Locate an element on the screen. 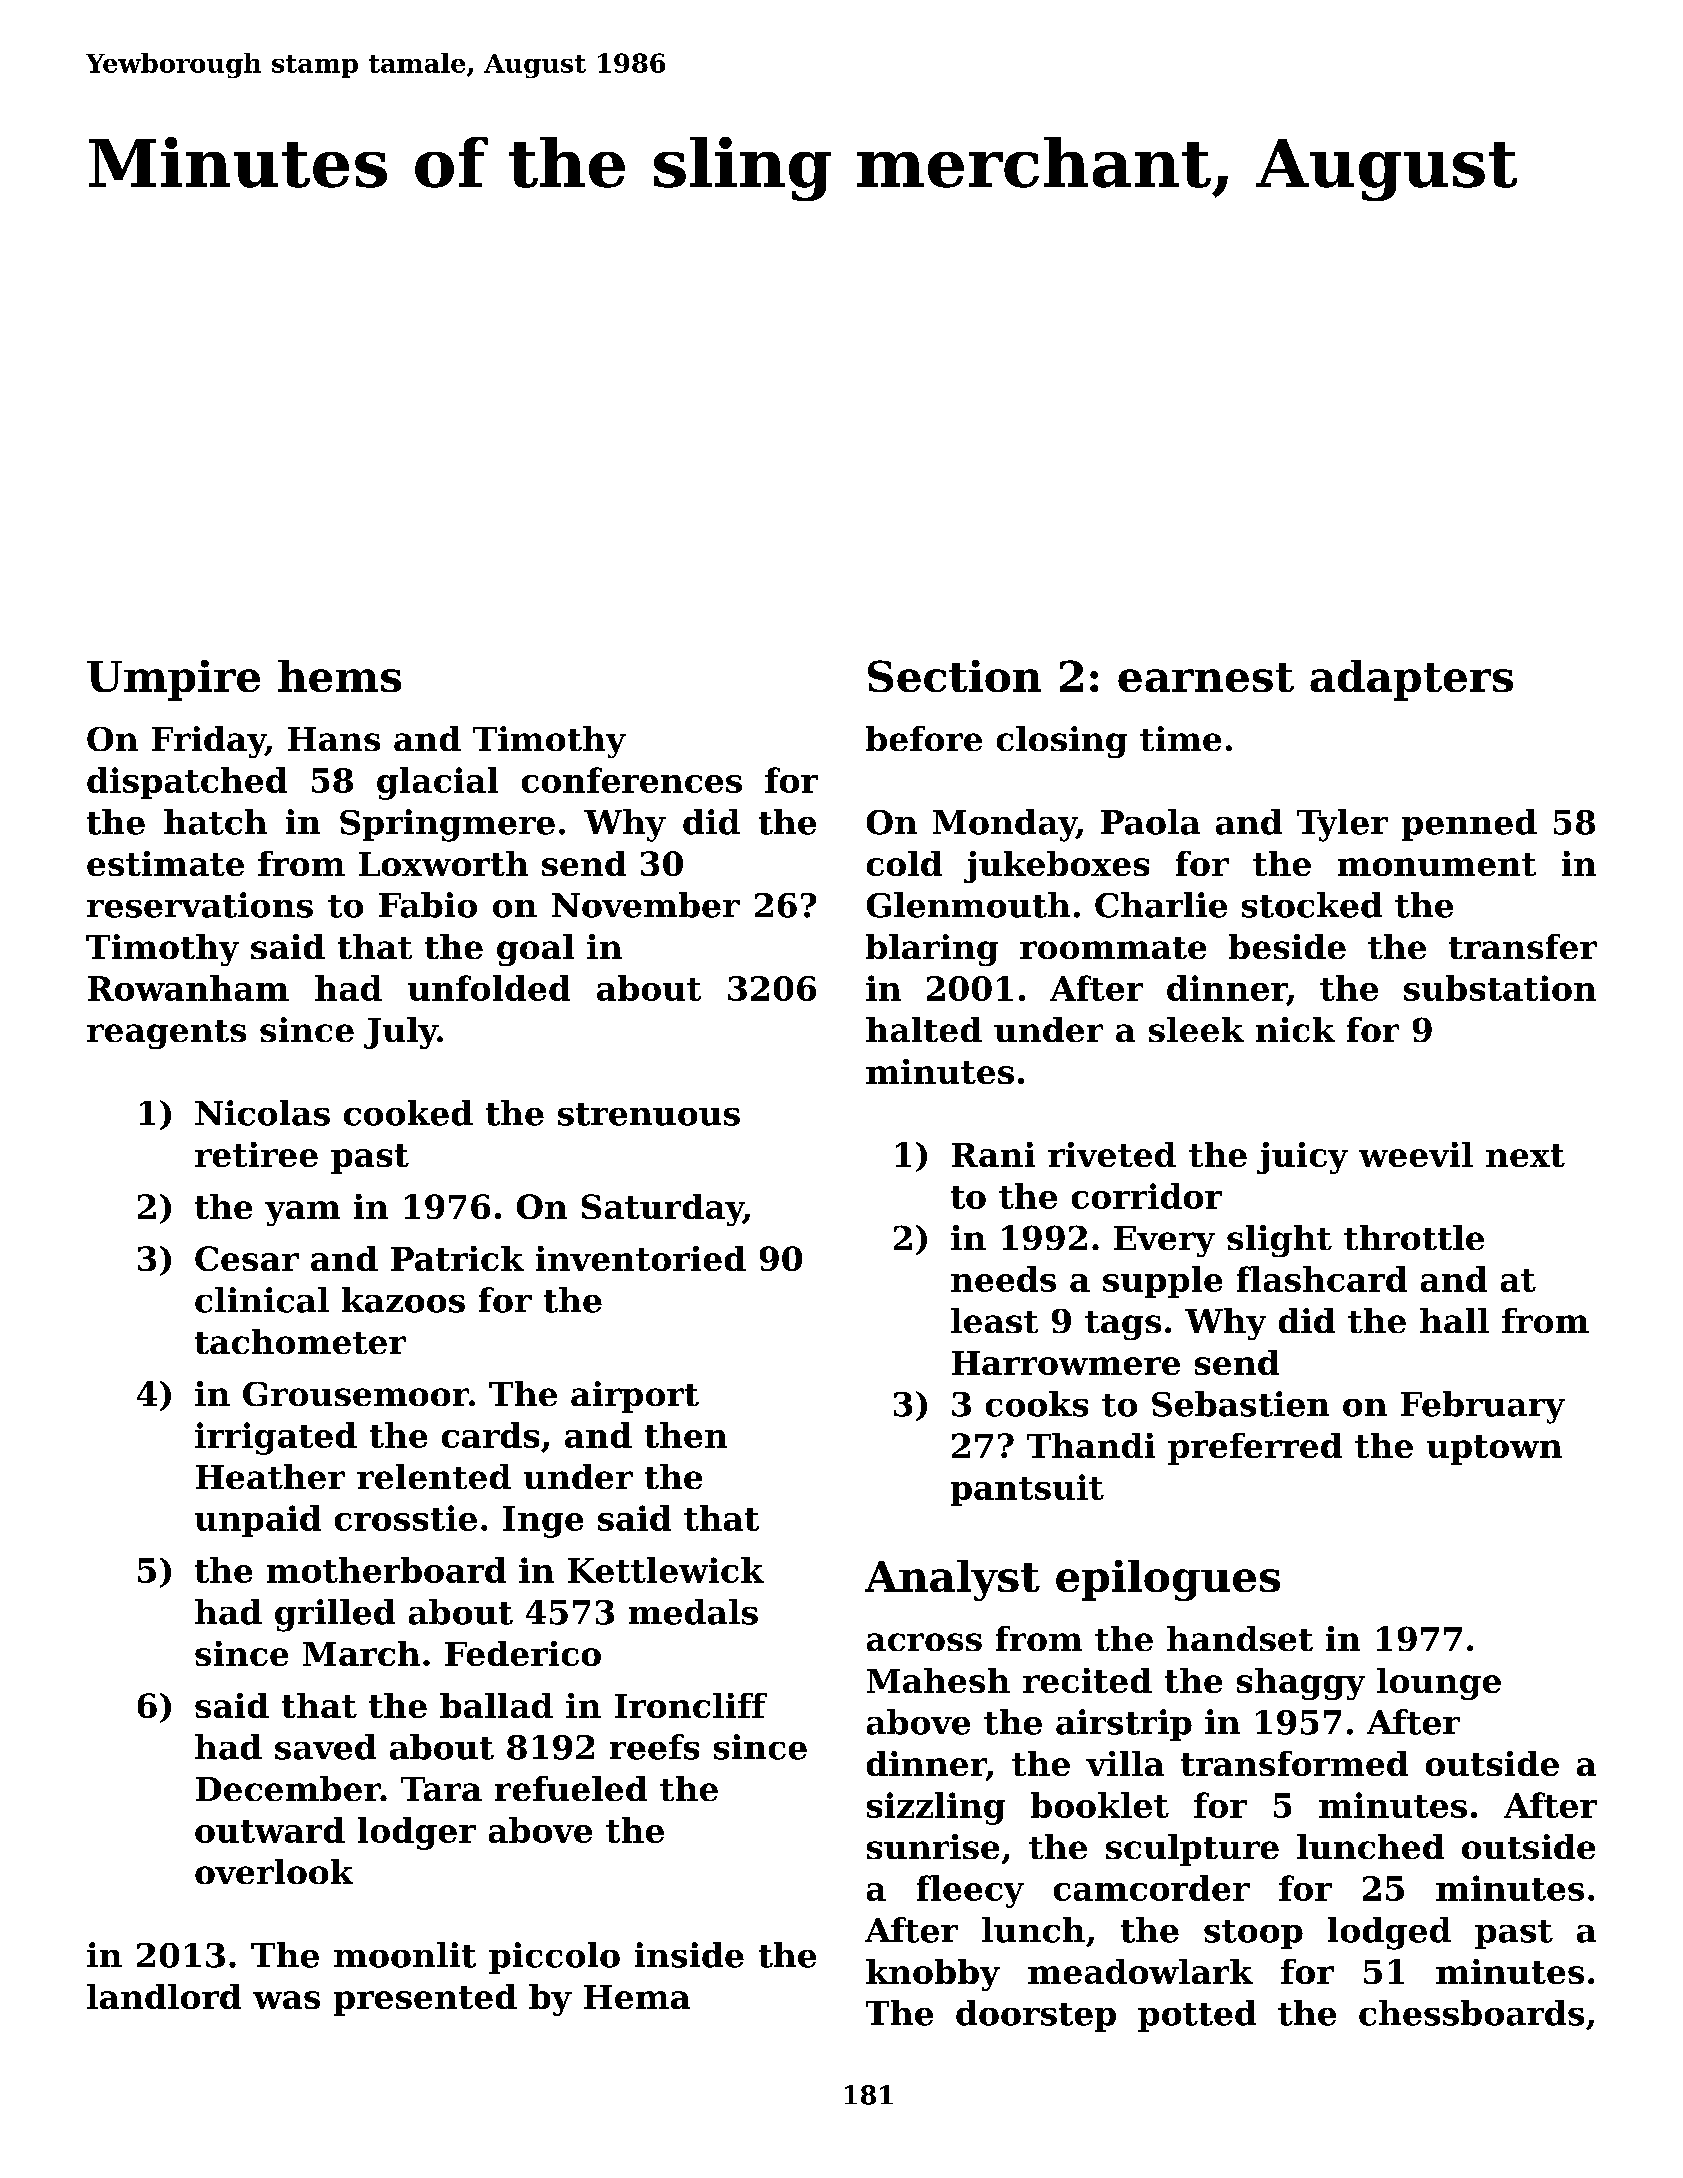 This screenshot has width=1683, height=2178. overlook is located at coordinates (274, 1871).
